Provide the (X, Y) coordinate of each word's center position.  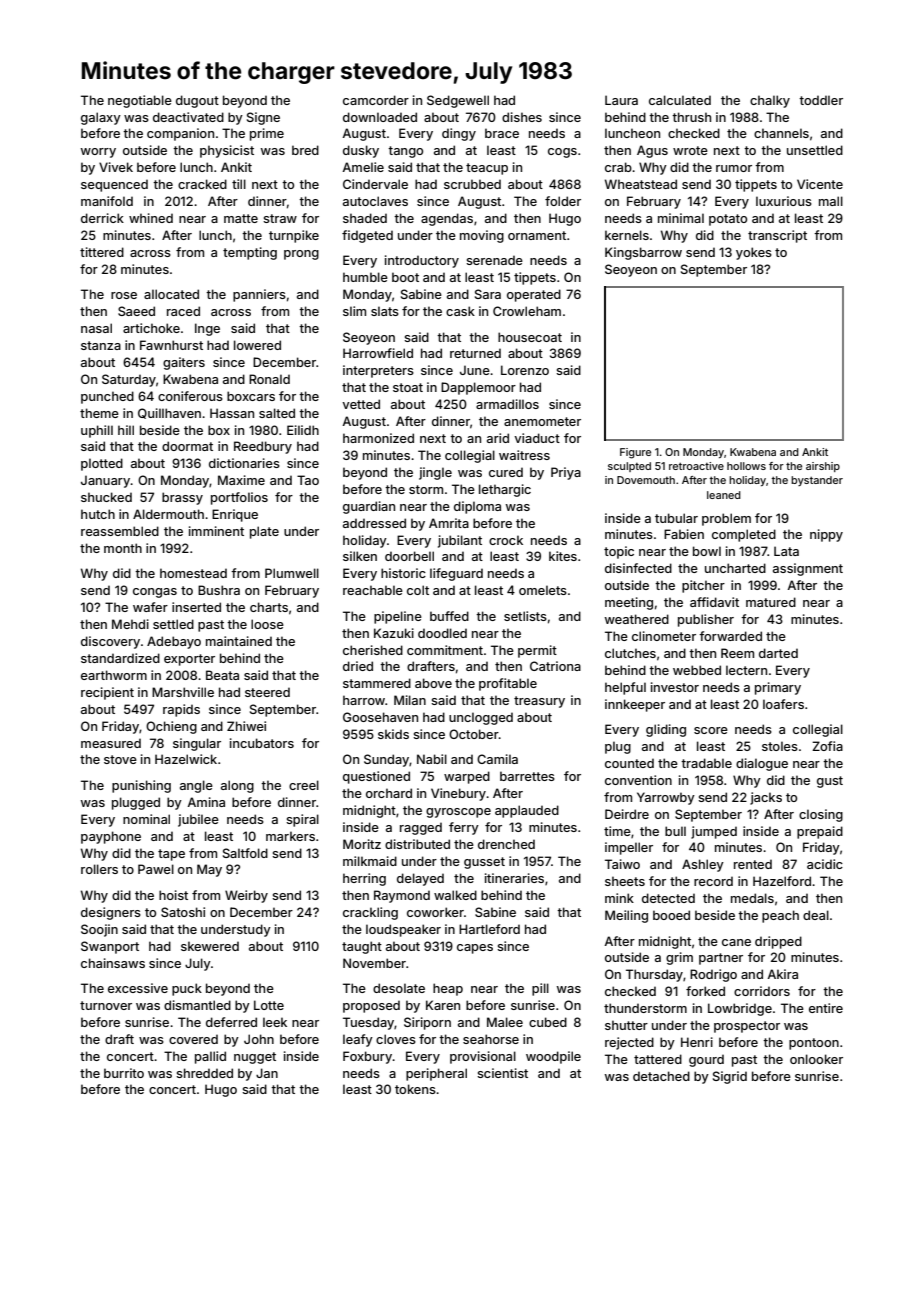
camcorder (376, 100)
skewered (210, 946)
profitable (508, 684)
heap (448, 989)
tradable (706, 763)
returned (475, 353)
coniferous (190, 396)
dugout (197, 101)
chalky (770, 101)
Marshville (183, 692)
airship (823, 467)
